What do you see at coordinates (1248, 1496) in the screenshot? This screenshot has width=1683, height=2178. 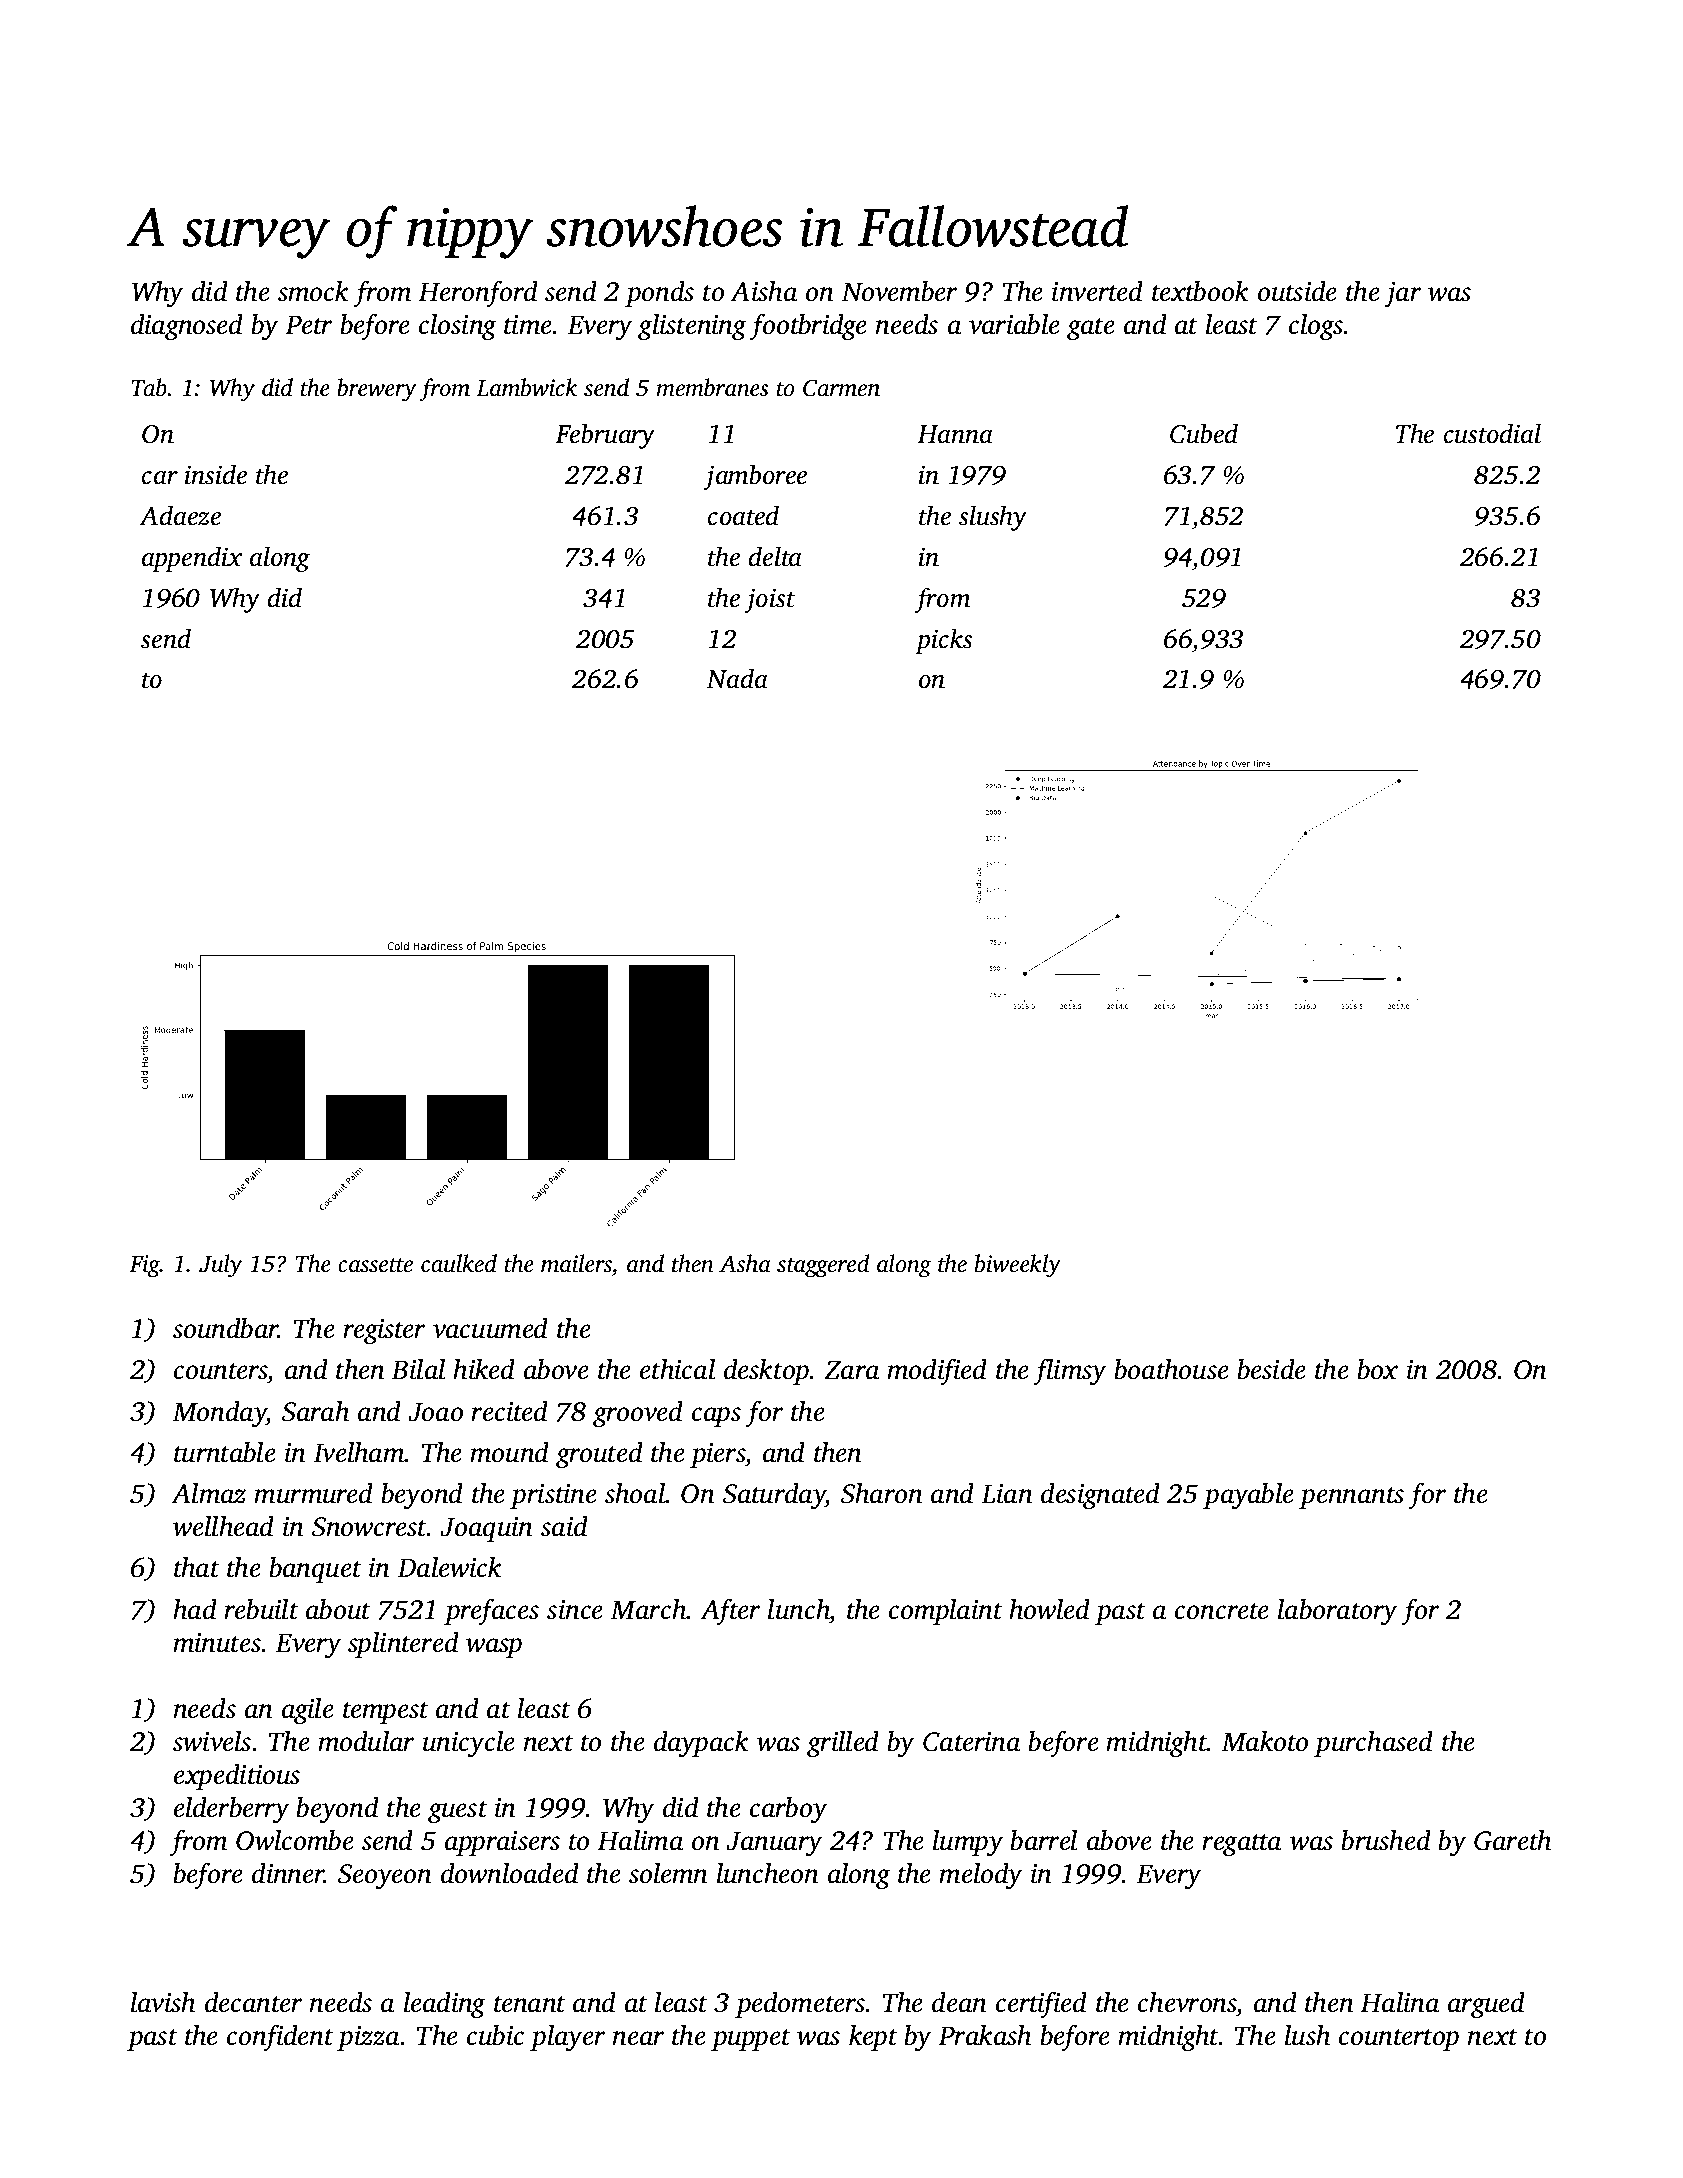 I see `payable` at bounding box center [1248, 1496].
